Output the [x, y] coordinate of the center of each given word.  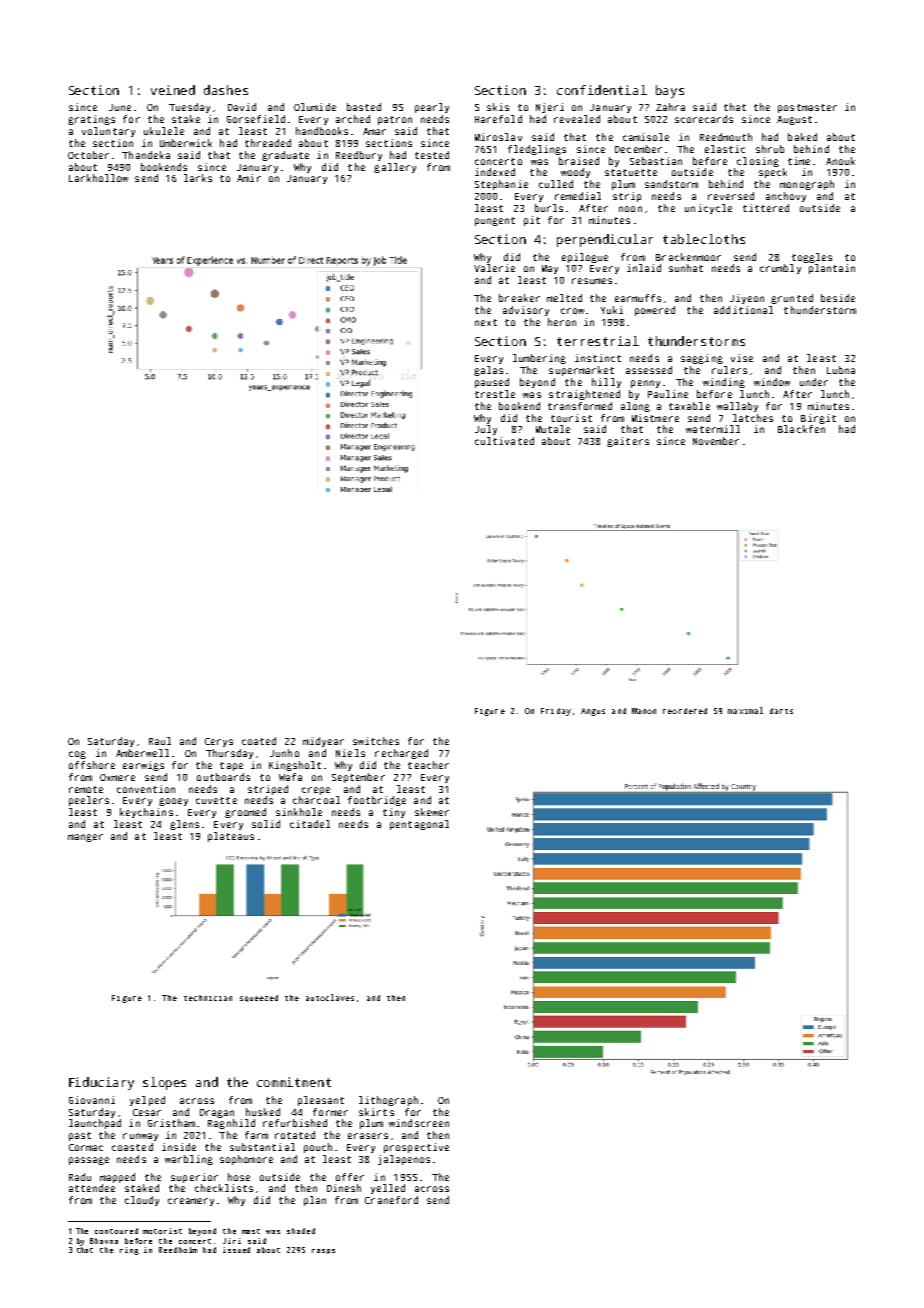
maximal [745, 710]
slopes [164, 1083]
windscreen [419, 1123]
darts [781, 711]
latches [753, 418]
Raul [160, 741]
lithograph [388, 1101]
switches [376, 741]
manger [85, 838]
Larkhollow [98, 178]
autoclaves [330, 997]
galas [488, 371]
